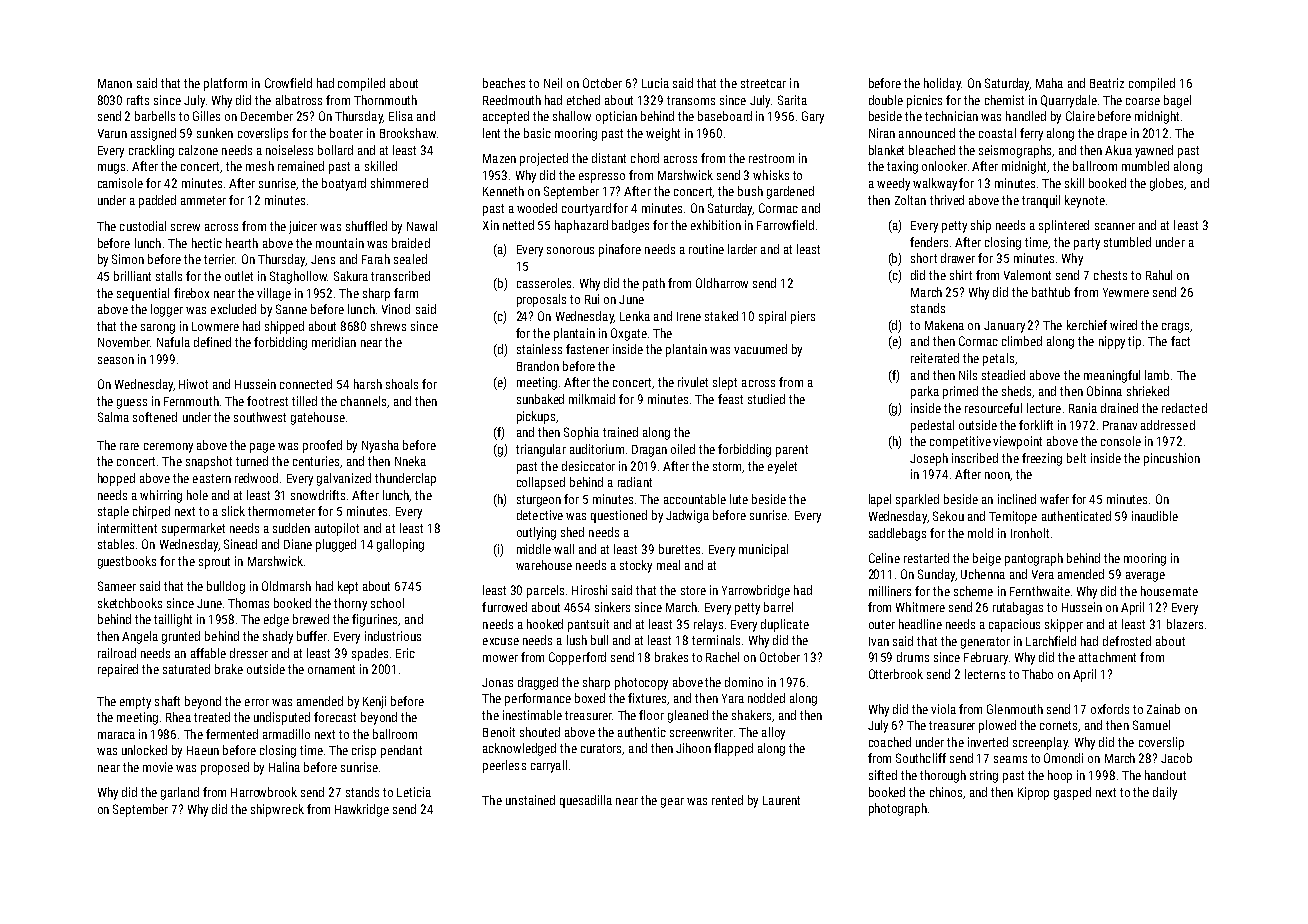  Describe the element at coordinates (986, 658) in the screenshot. I see `February` at that location.
